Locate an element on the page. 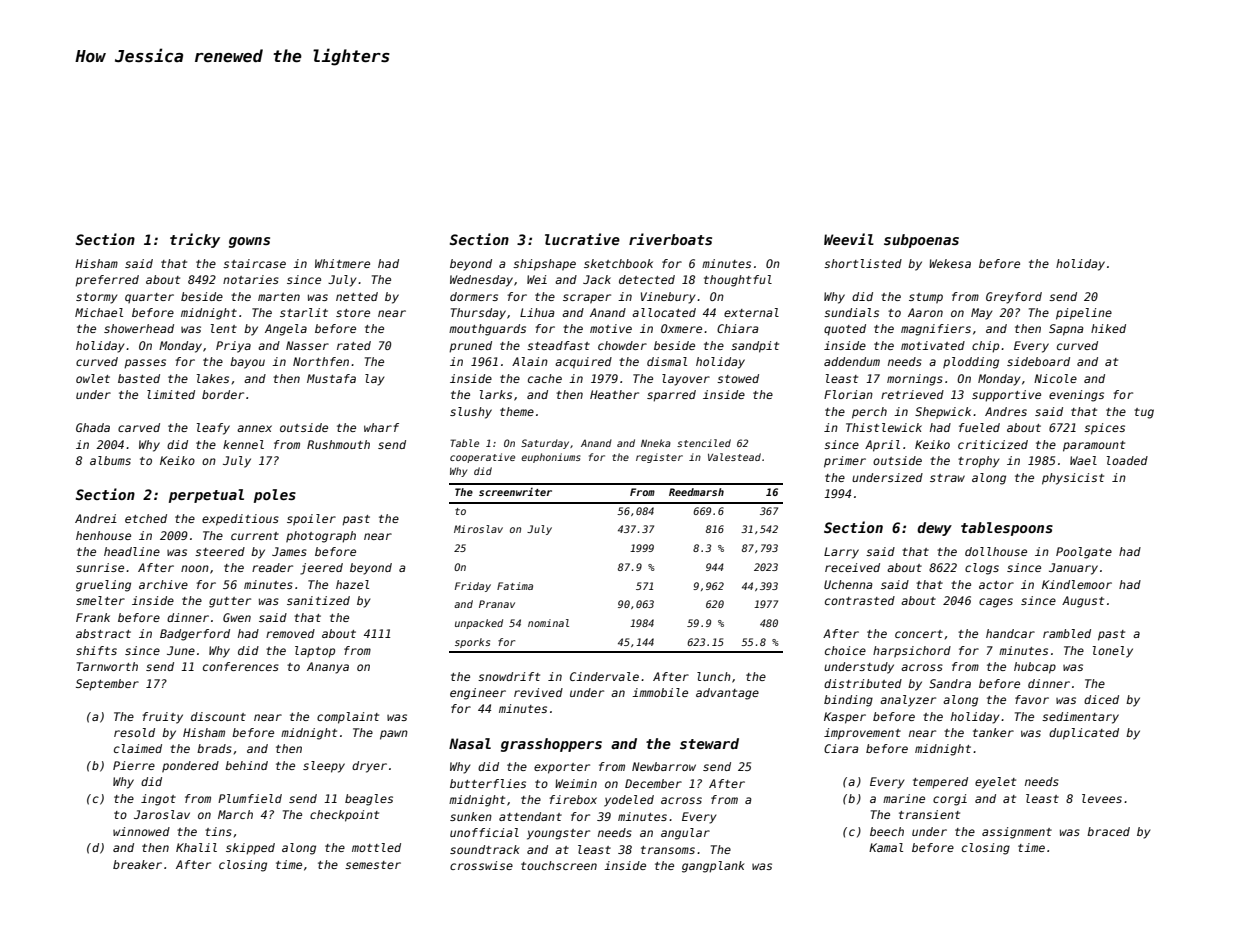 Image resolution: width=1233 pixels, height=952 pixels. gangplank is located at coordinates (713, 867).
